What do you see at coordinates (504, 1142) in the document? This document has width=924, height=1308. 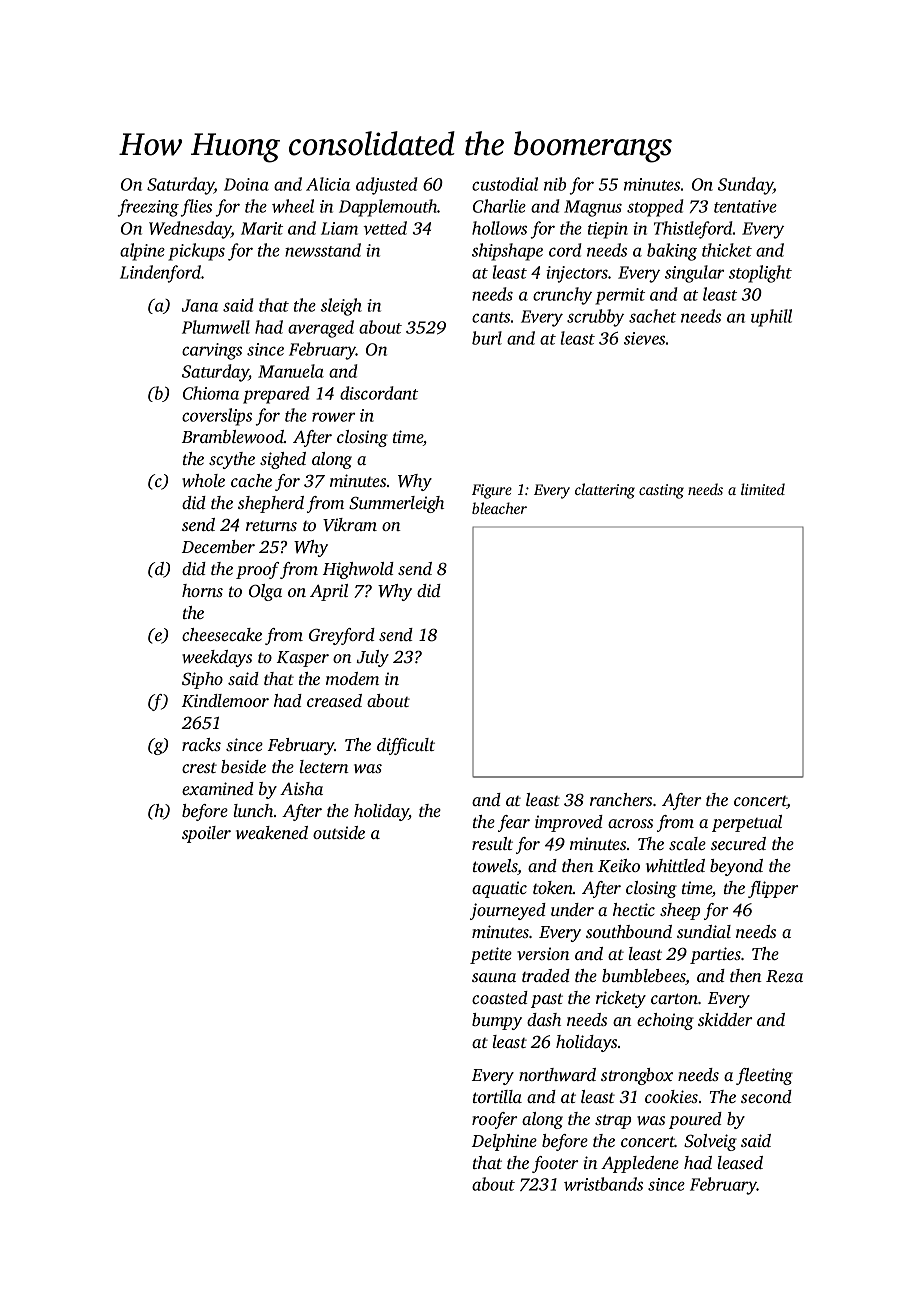 I see `Delphine` at bounding box center [504, 1142].
